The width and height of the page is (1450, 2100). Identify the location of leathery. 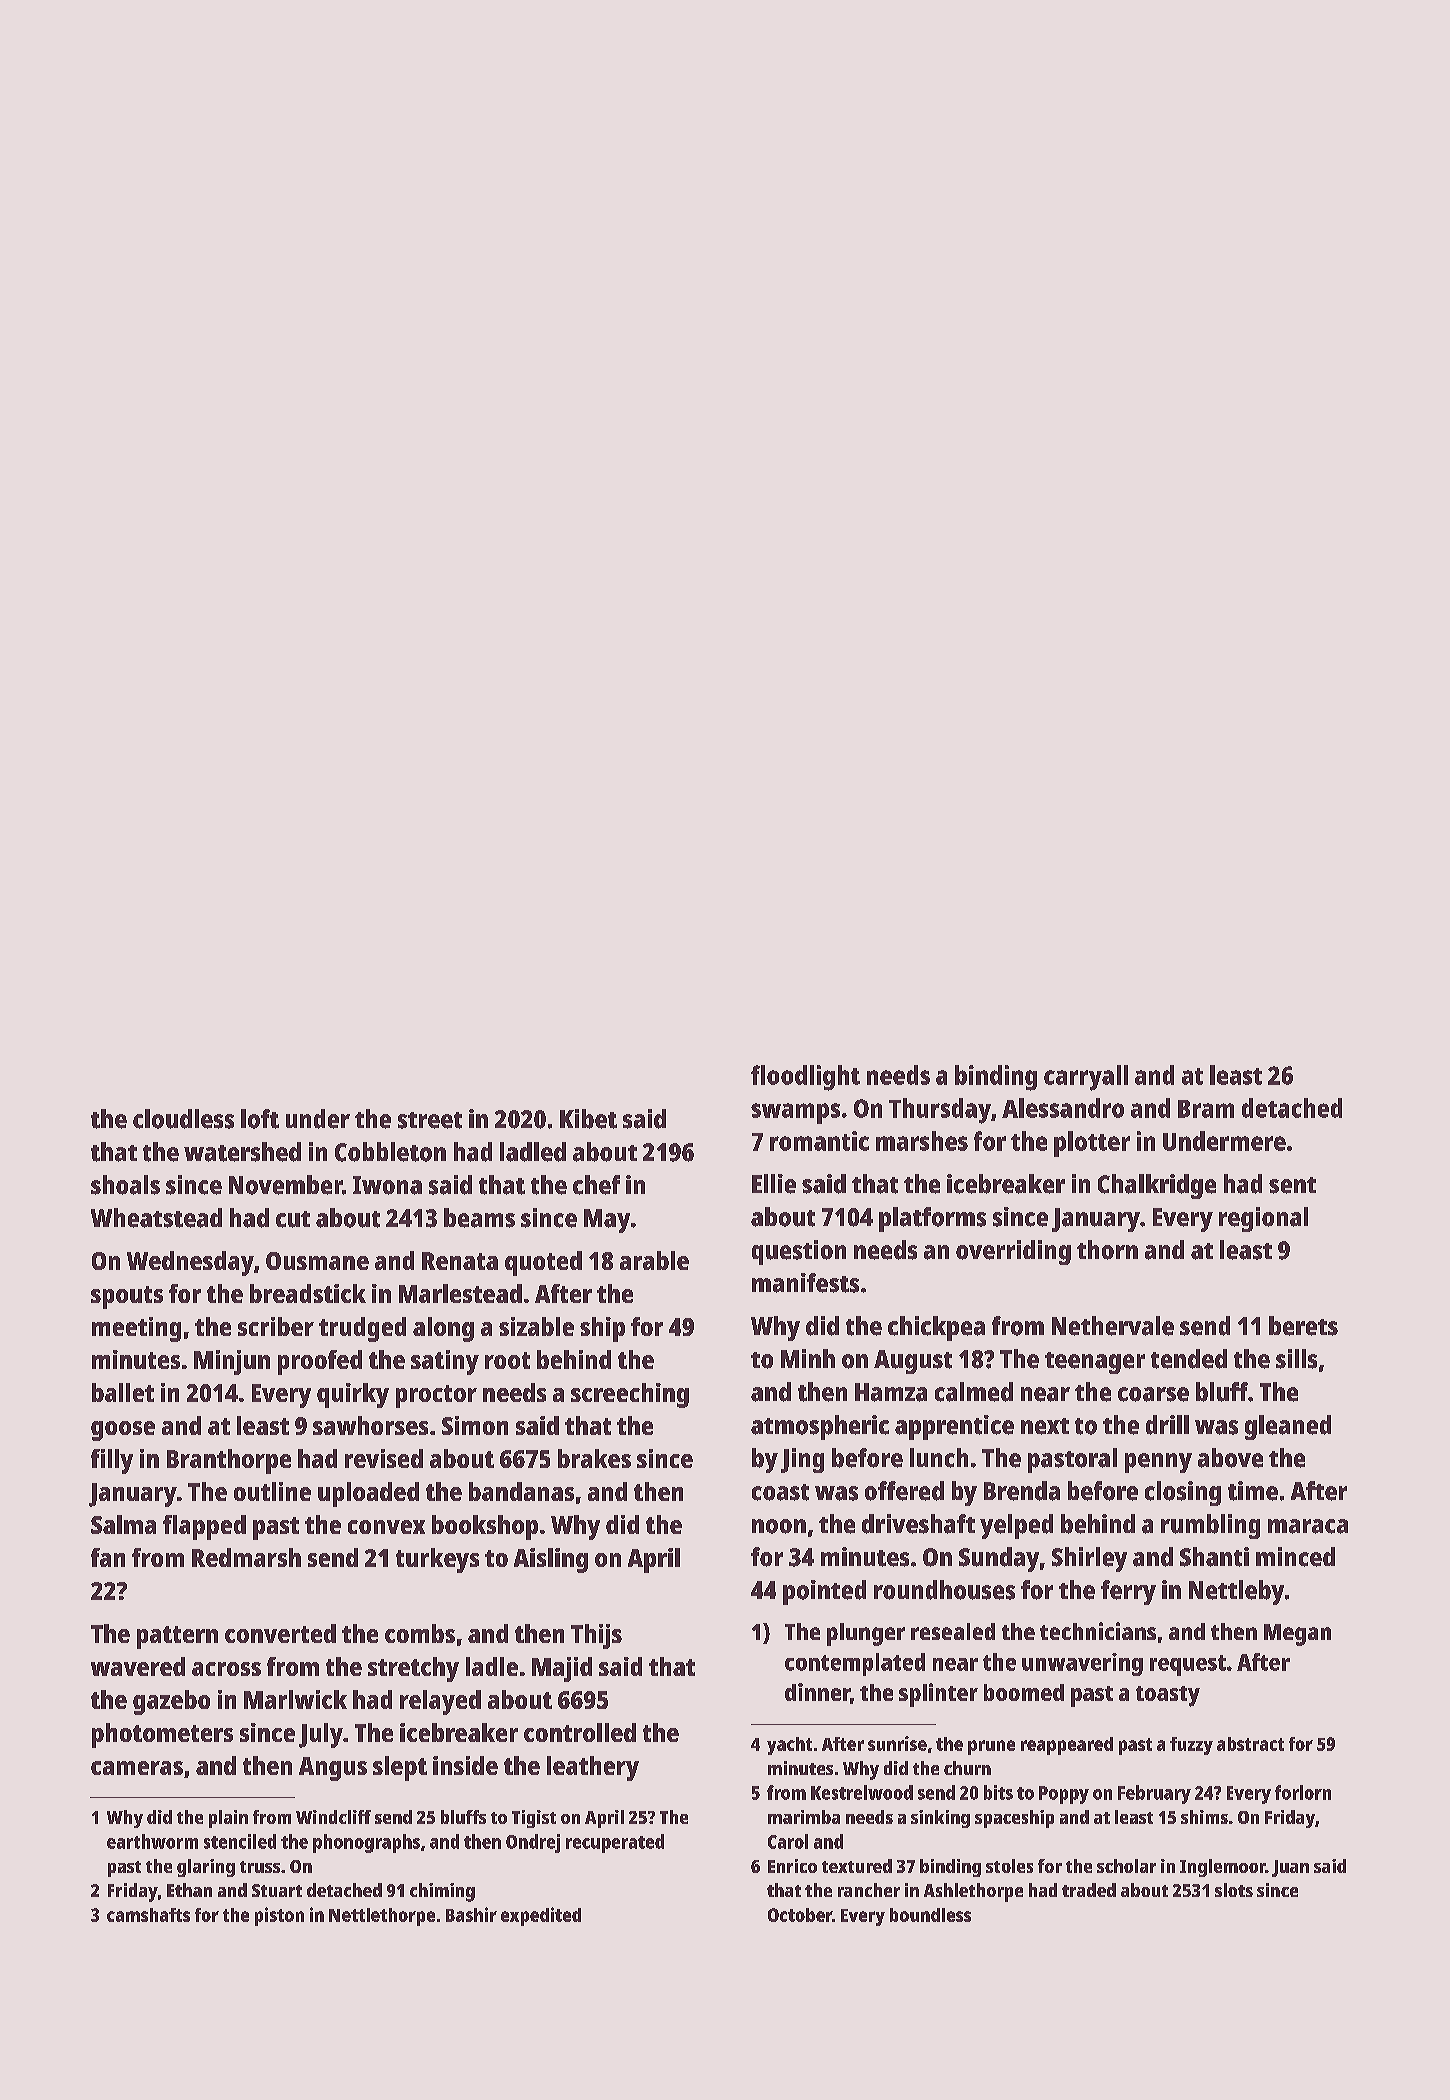
(593, 1768).
